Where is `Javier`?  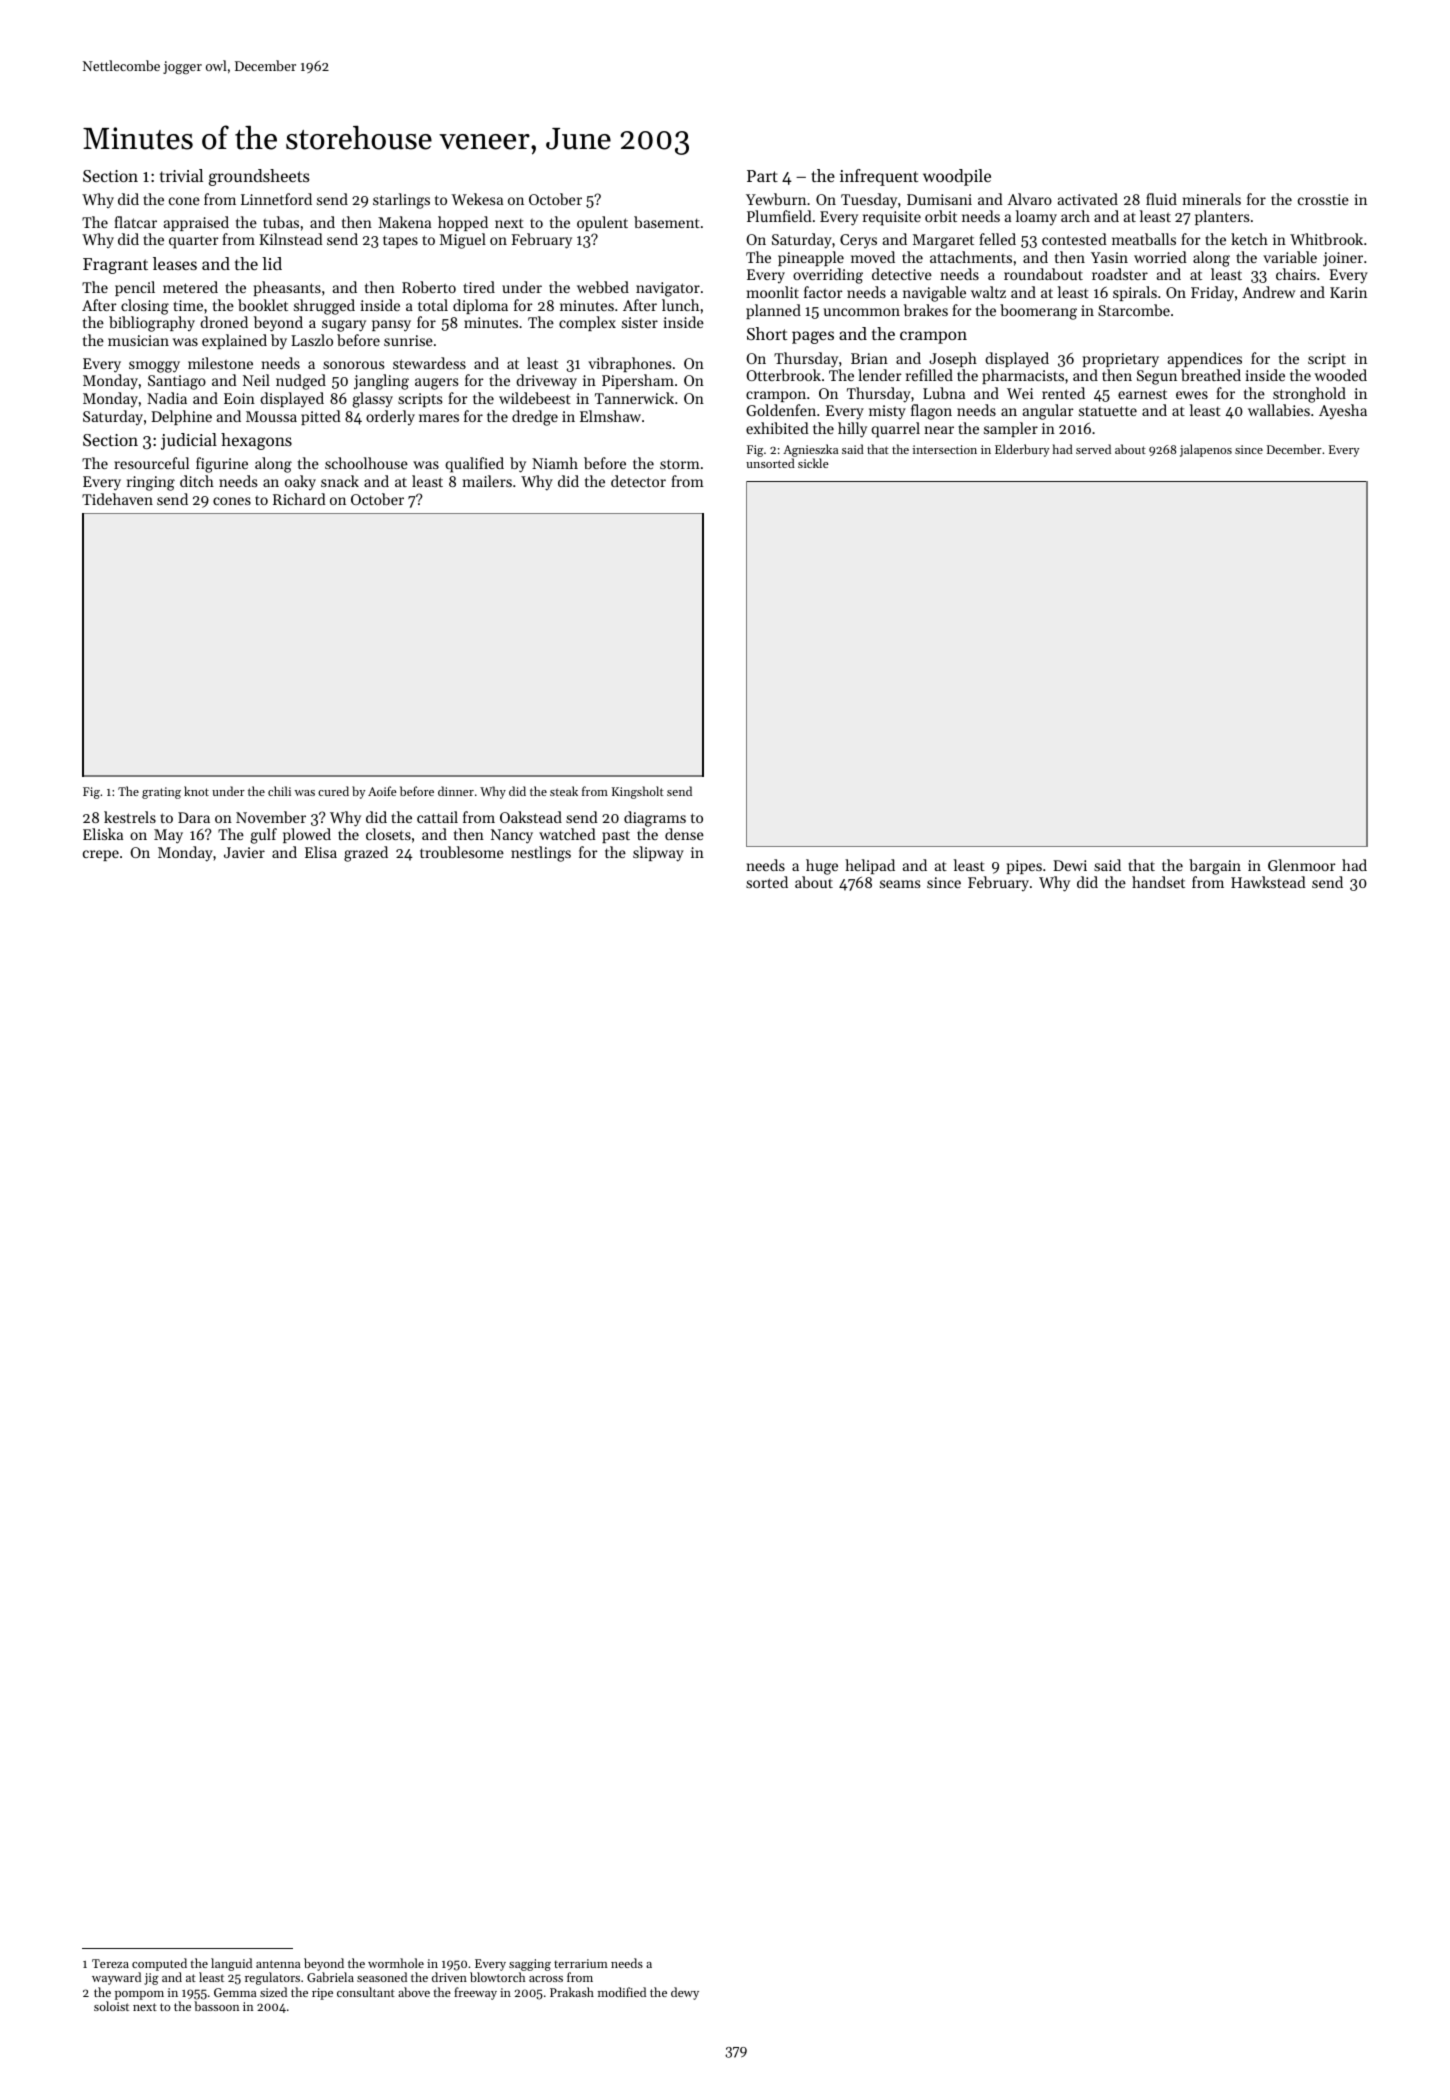 Javier is located at coordinates (244, 852).
